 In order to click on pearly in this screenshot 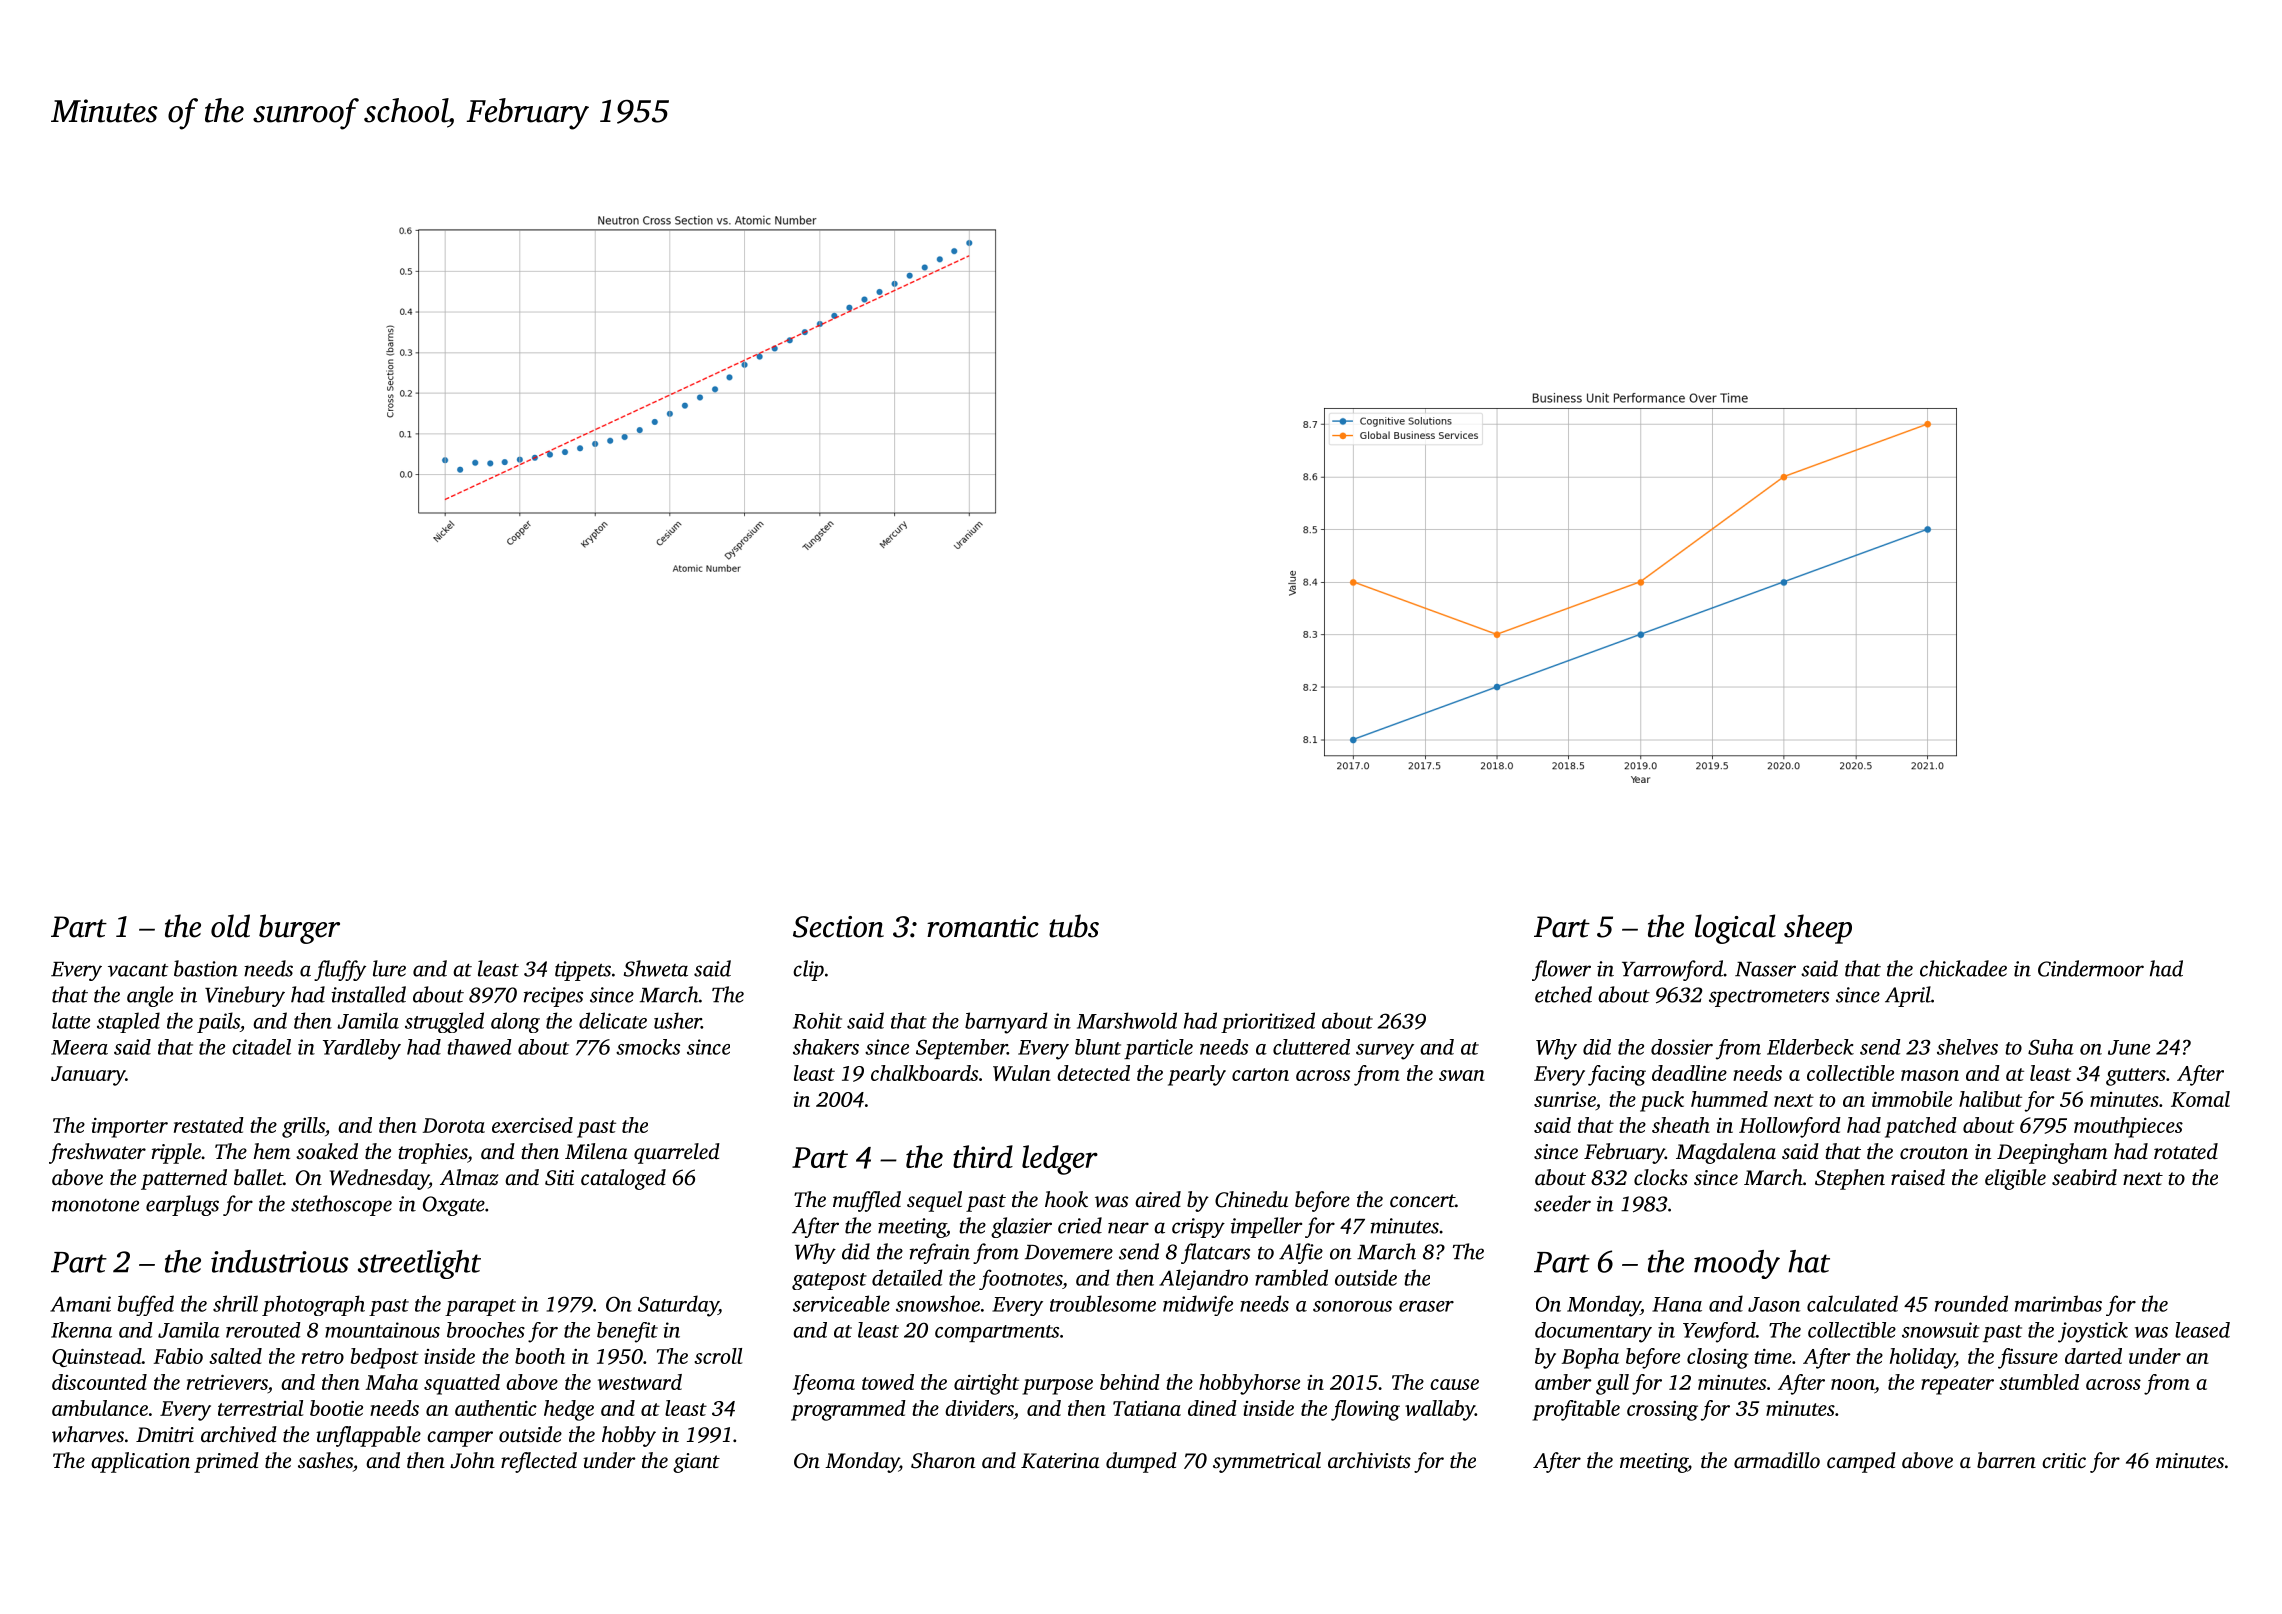, I will do `click(1197, 1075)`.
